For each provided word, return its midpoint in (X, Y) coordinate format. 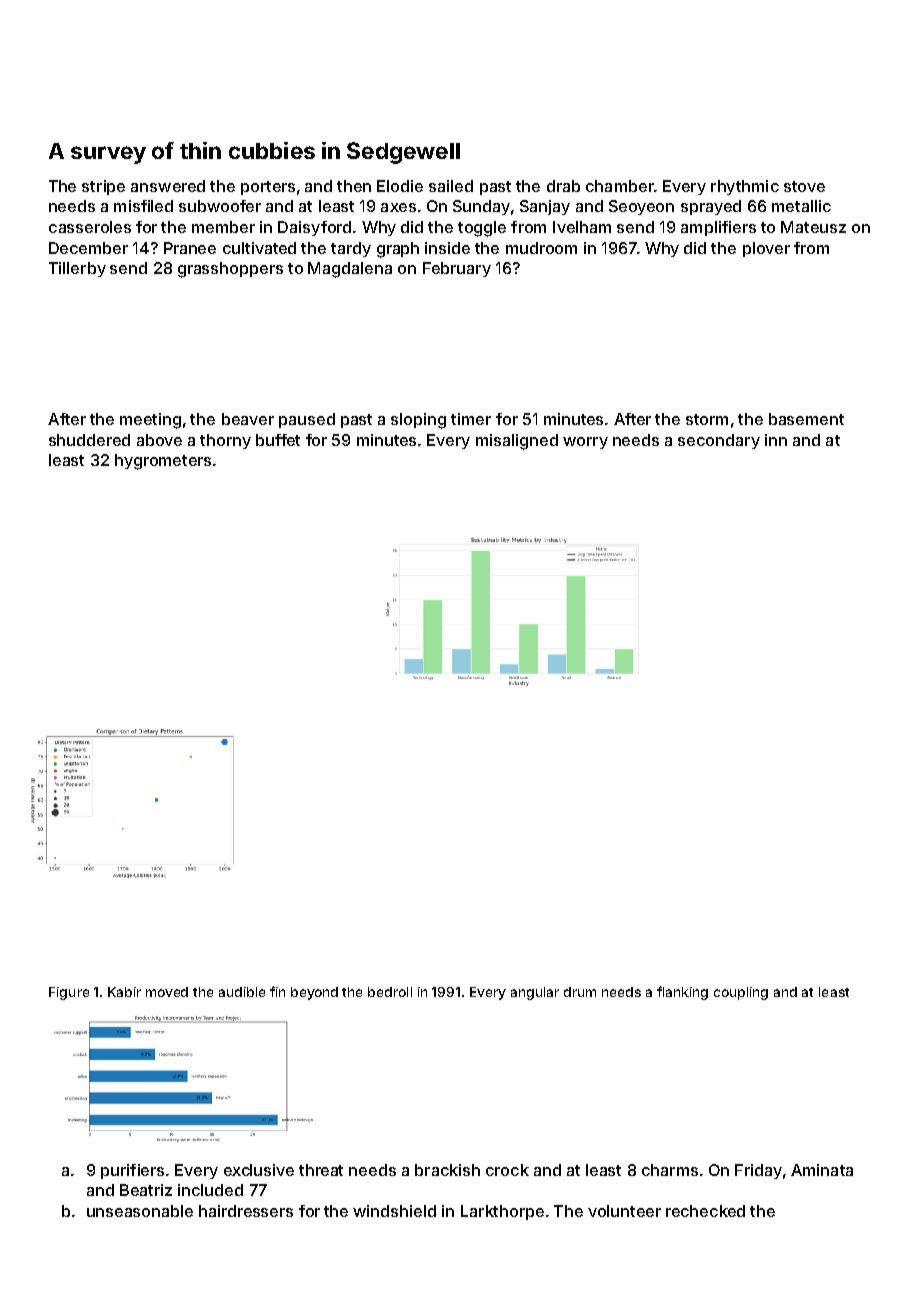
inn (776, 440)
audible (242, 992)
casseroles (90, 227)
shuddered (89, 440)
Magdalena (350, 270)
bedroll (390, 992)
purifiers (132, 1171)
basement (806, 419)
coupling (741, 993)
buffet (278, 440)
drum (580, 992)
